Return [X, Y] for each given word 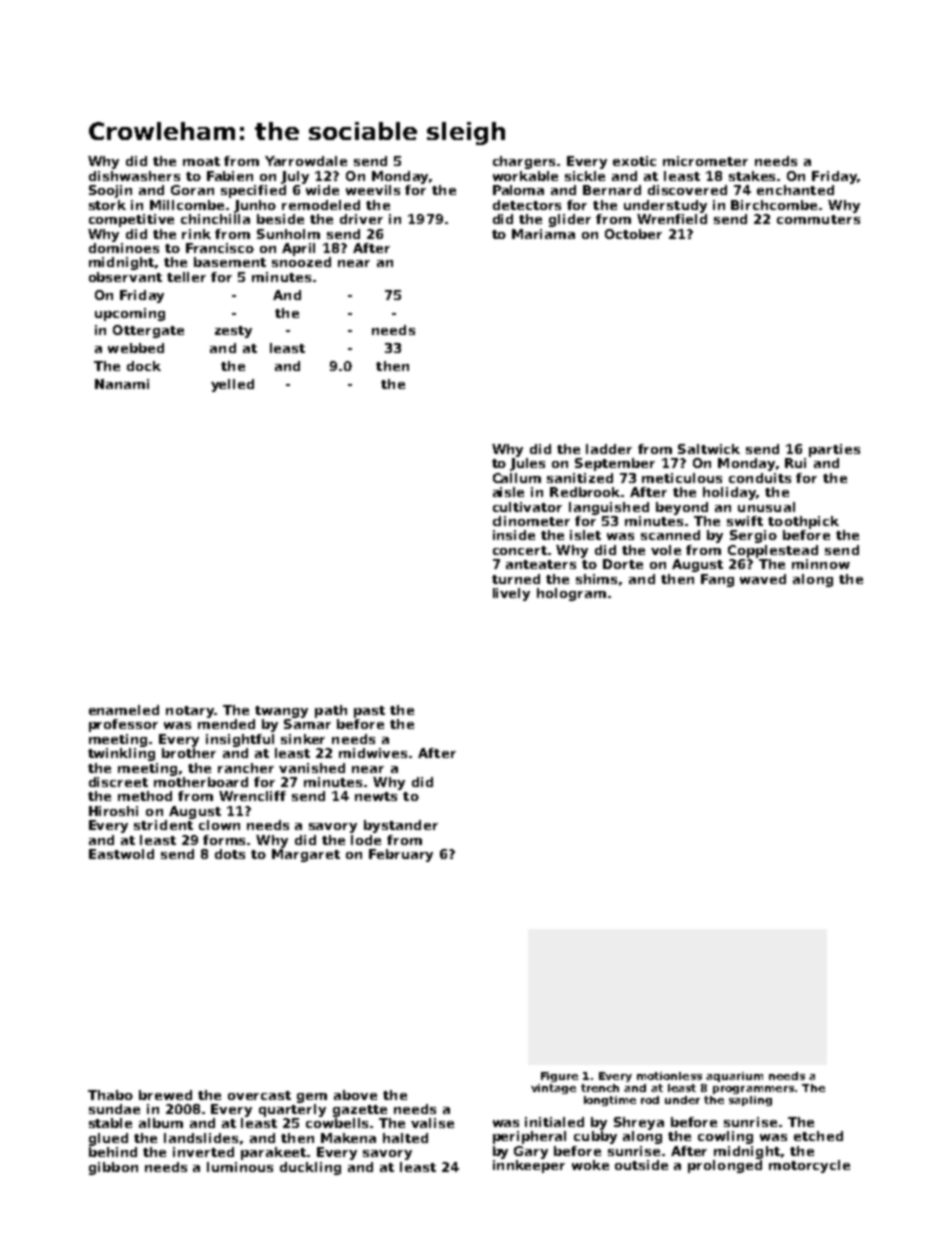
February [401, 855]
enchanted [795, 190]
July [295, 177]
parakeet [273, 1153]
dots [230, 854]
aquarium [734, 1077]
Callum [517, 478]
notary [190, 712]
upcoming [130, 314]
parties [834, 450]
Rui [795, 463]
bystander [401, 826]
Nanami [122, 384]
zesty [233, 332]
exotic [634, 161]
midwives [373, 753]
